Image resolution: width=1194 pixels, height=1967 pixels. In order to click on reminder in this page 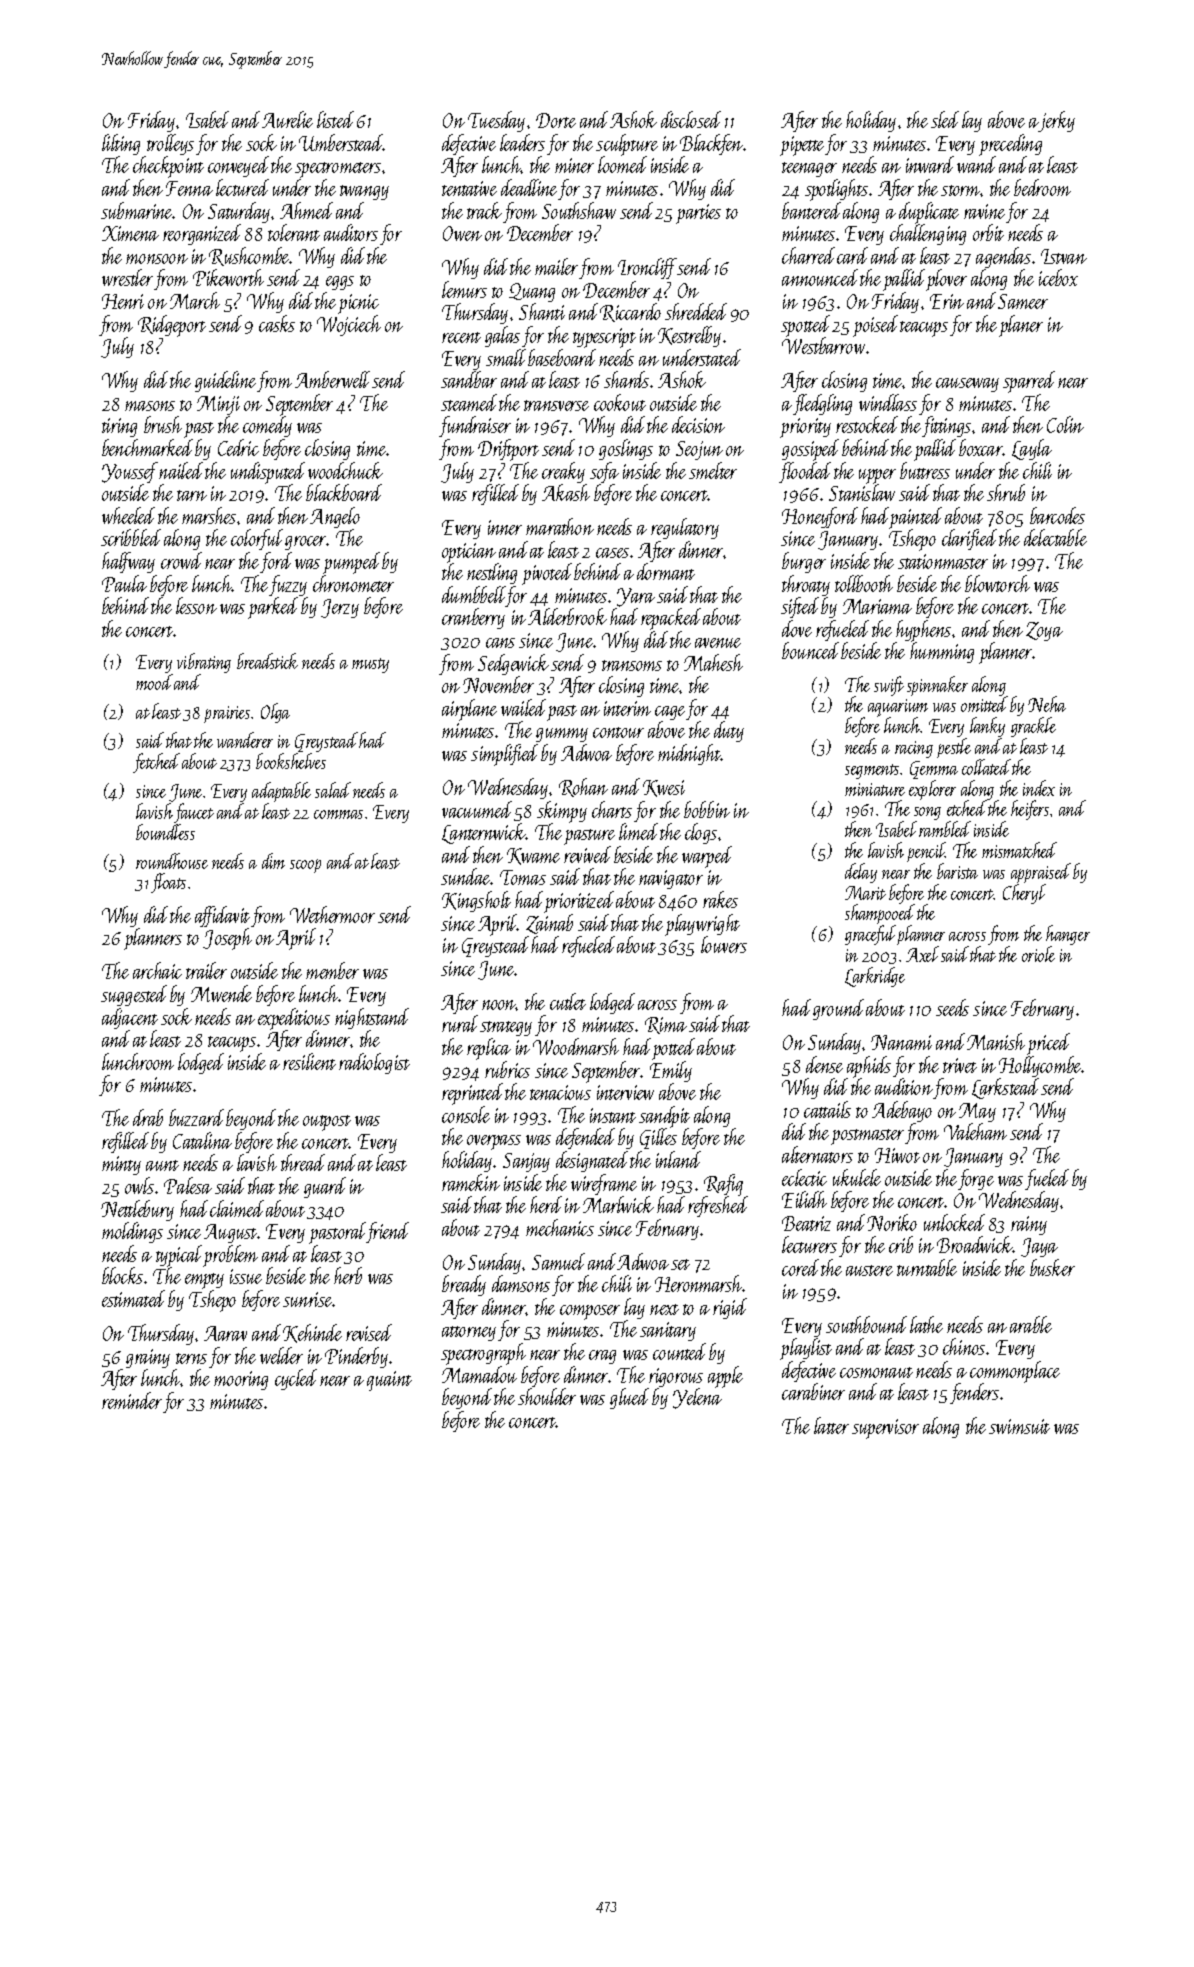, I will do `click(132, 1400)`.
